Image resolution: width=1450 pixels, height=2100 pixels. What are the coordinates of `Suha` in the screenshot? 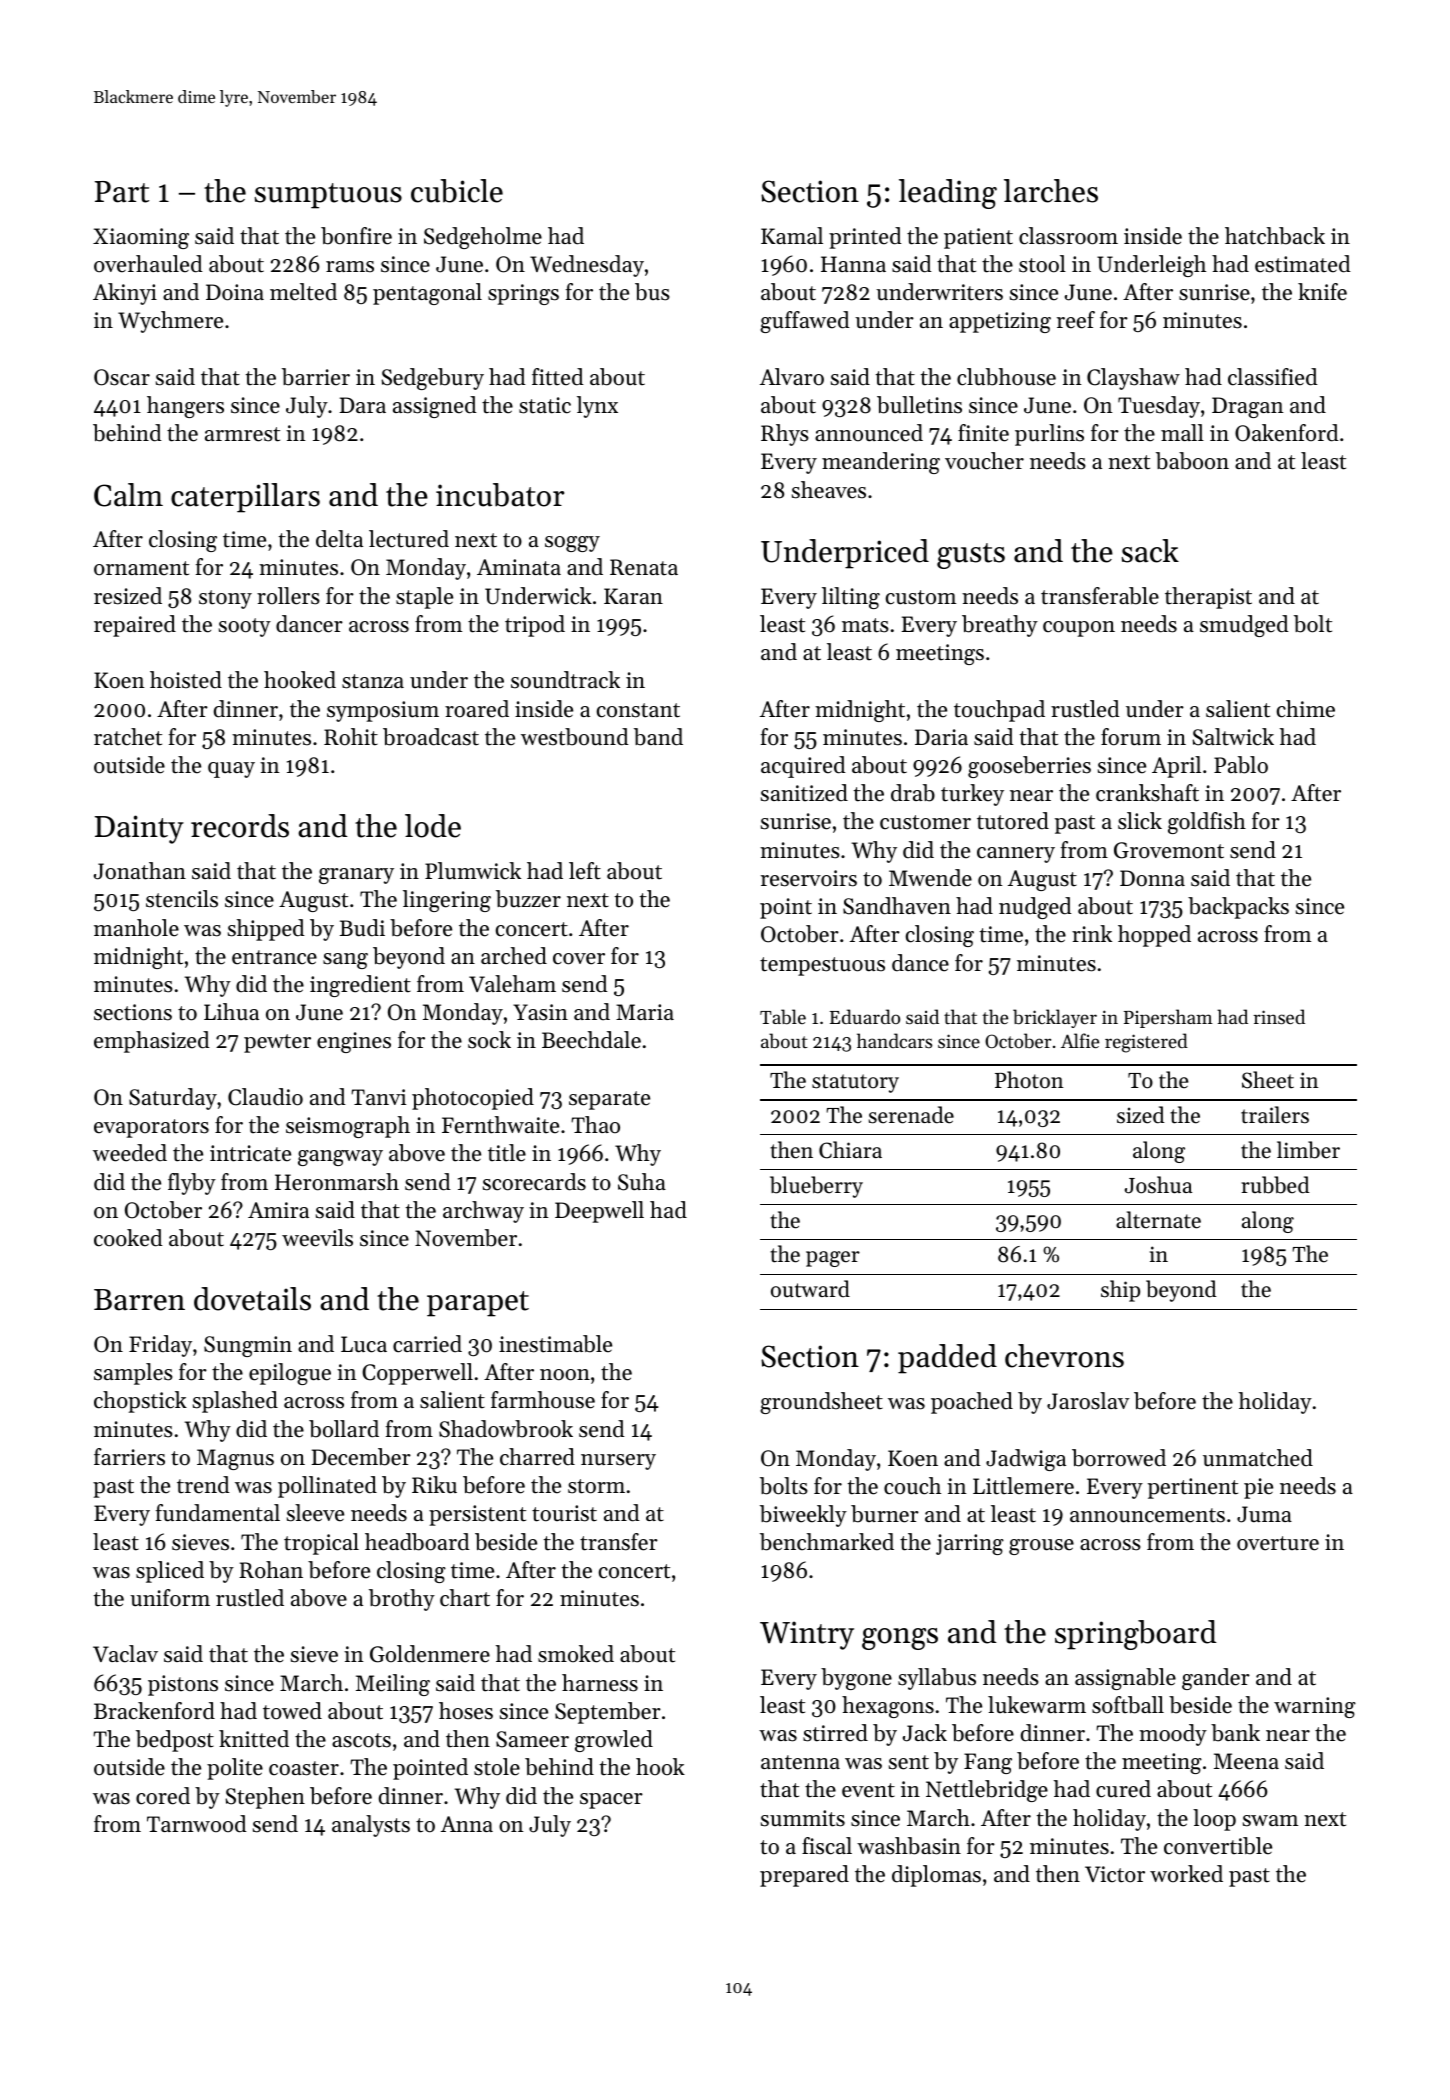 It's located at (642, 1182).
